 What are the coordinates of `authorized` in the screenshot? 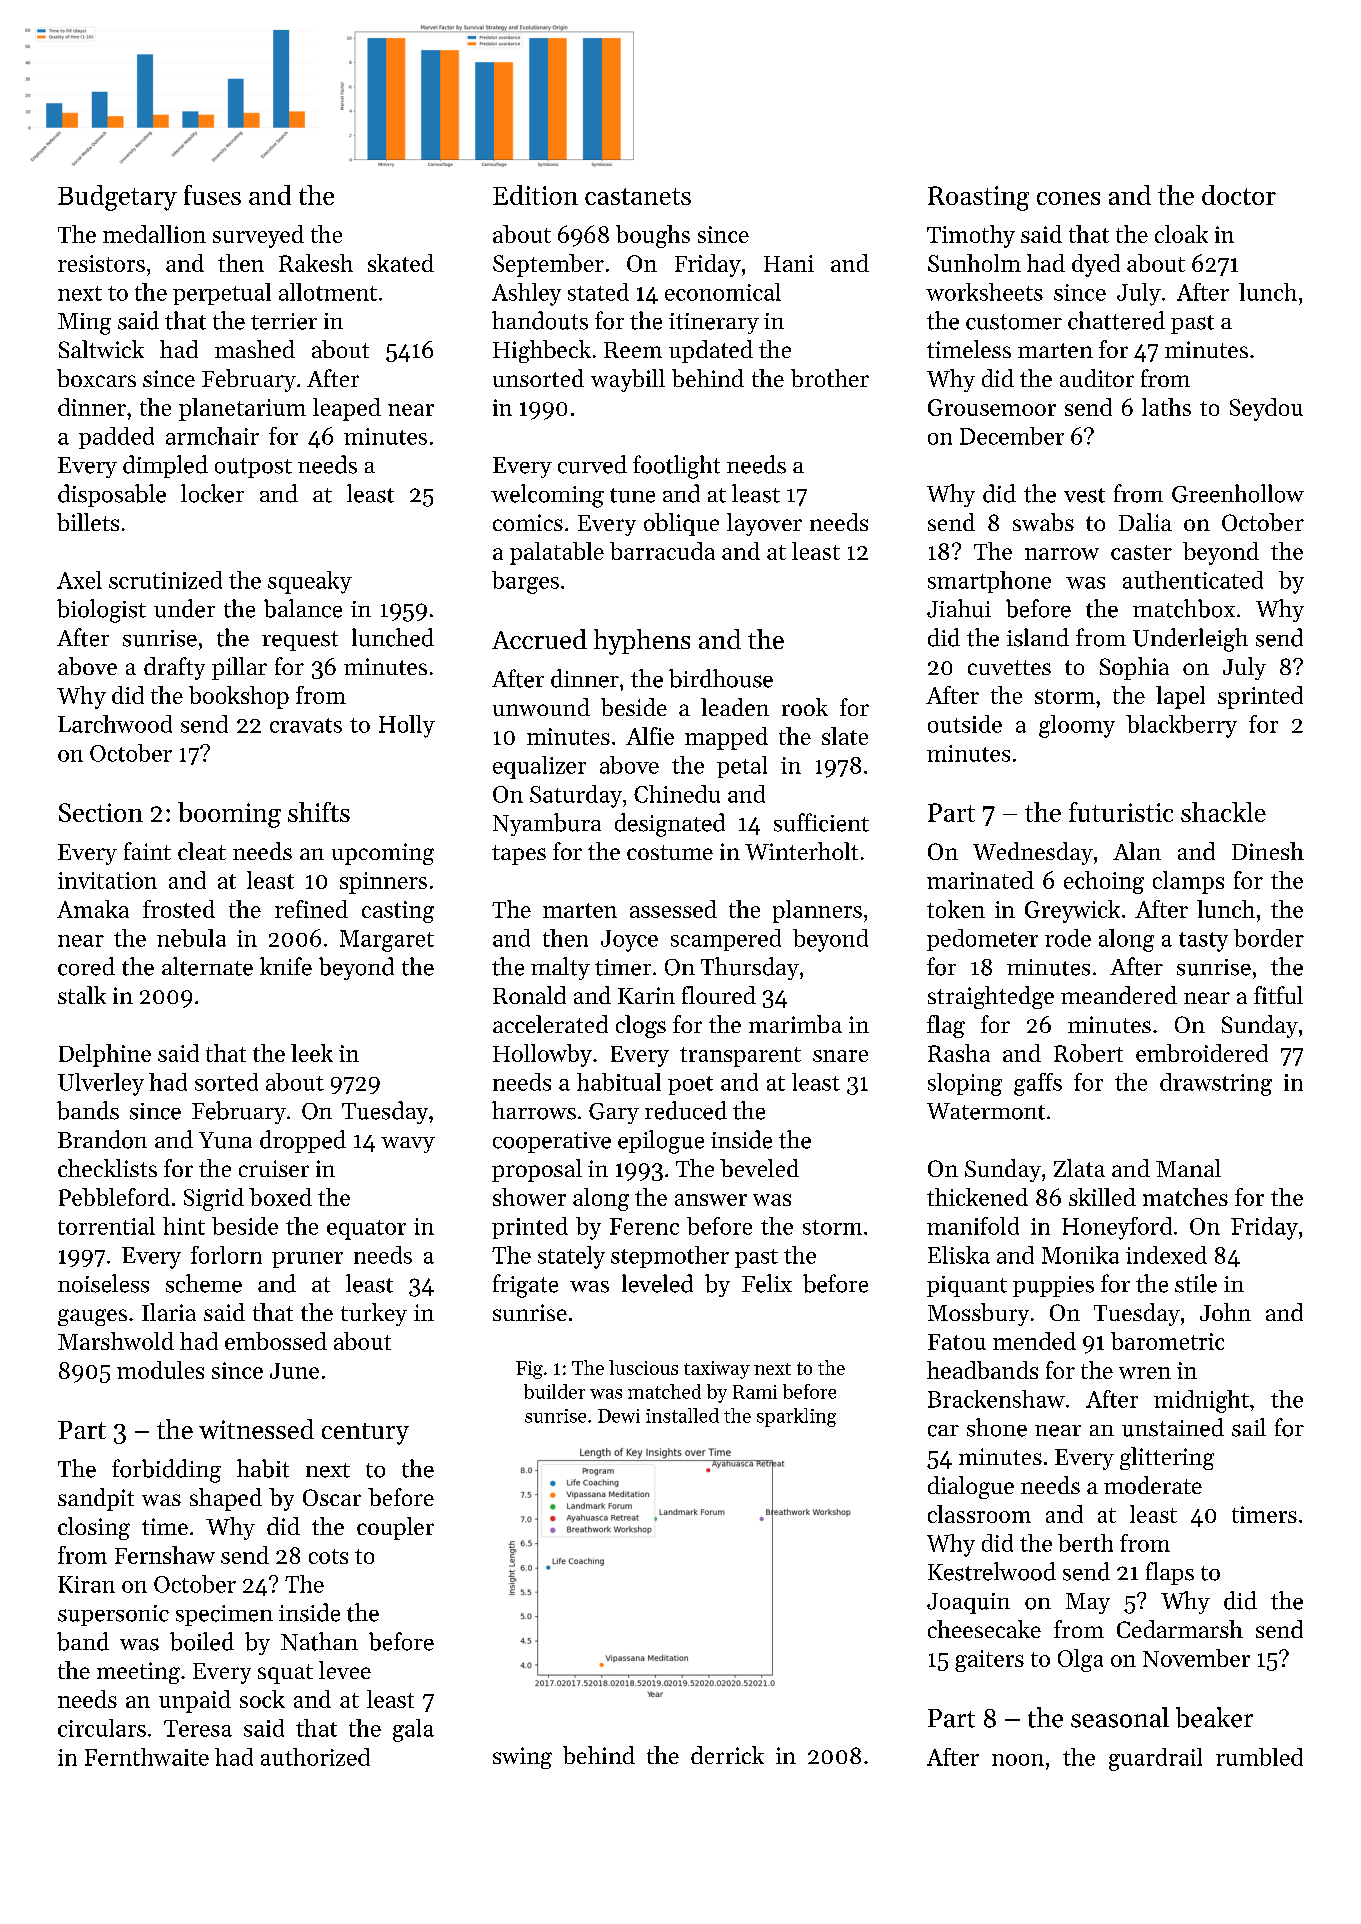 It's located at (315, 1757).
